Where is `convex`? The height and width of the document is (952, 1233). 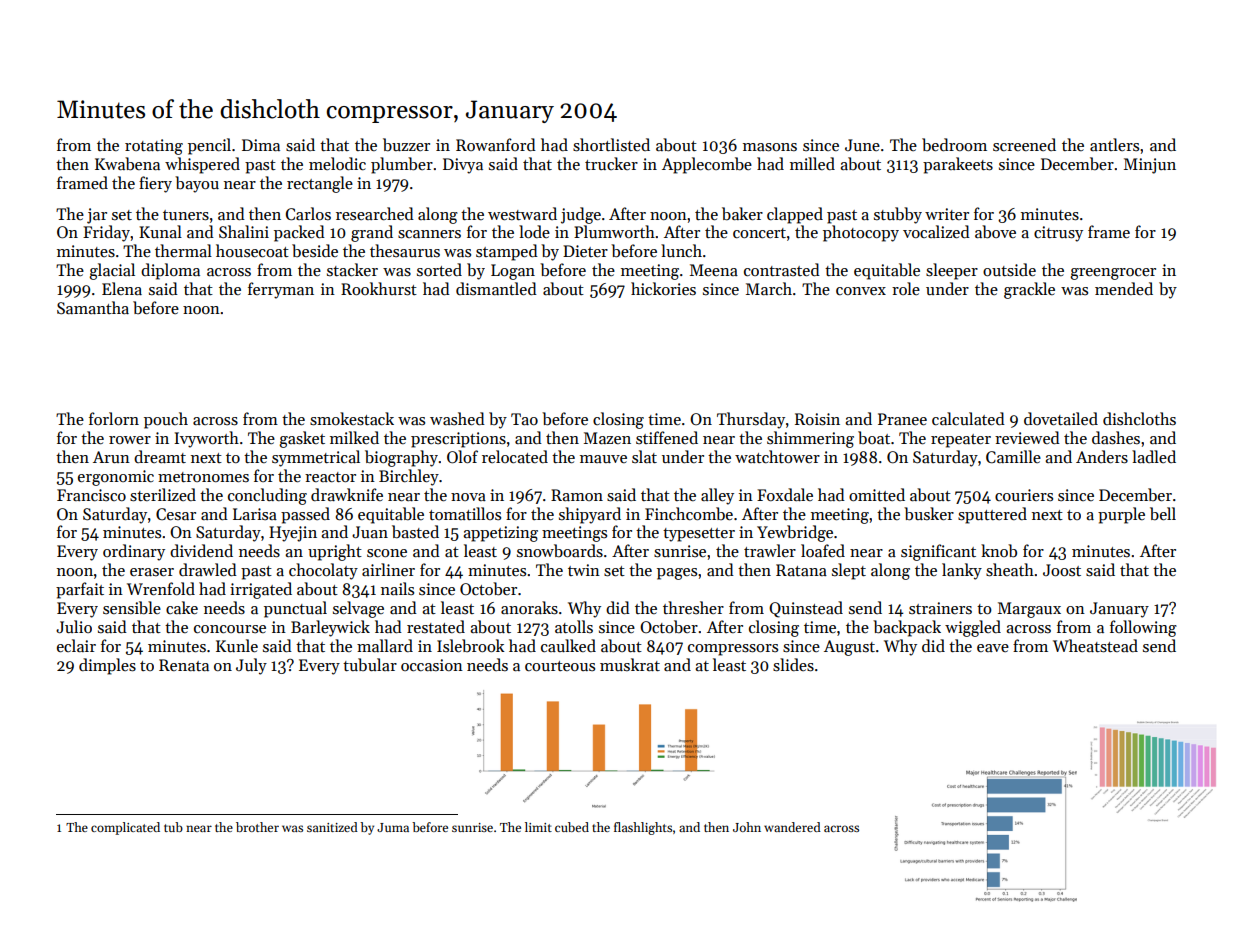 convex is located at coordinates (861, 291).
